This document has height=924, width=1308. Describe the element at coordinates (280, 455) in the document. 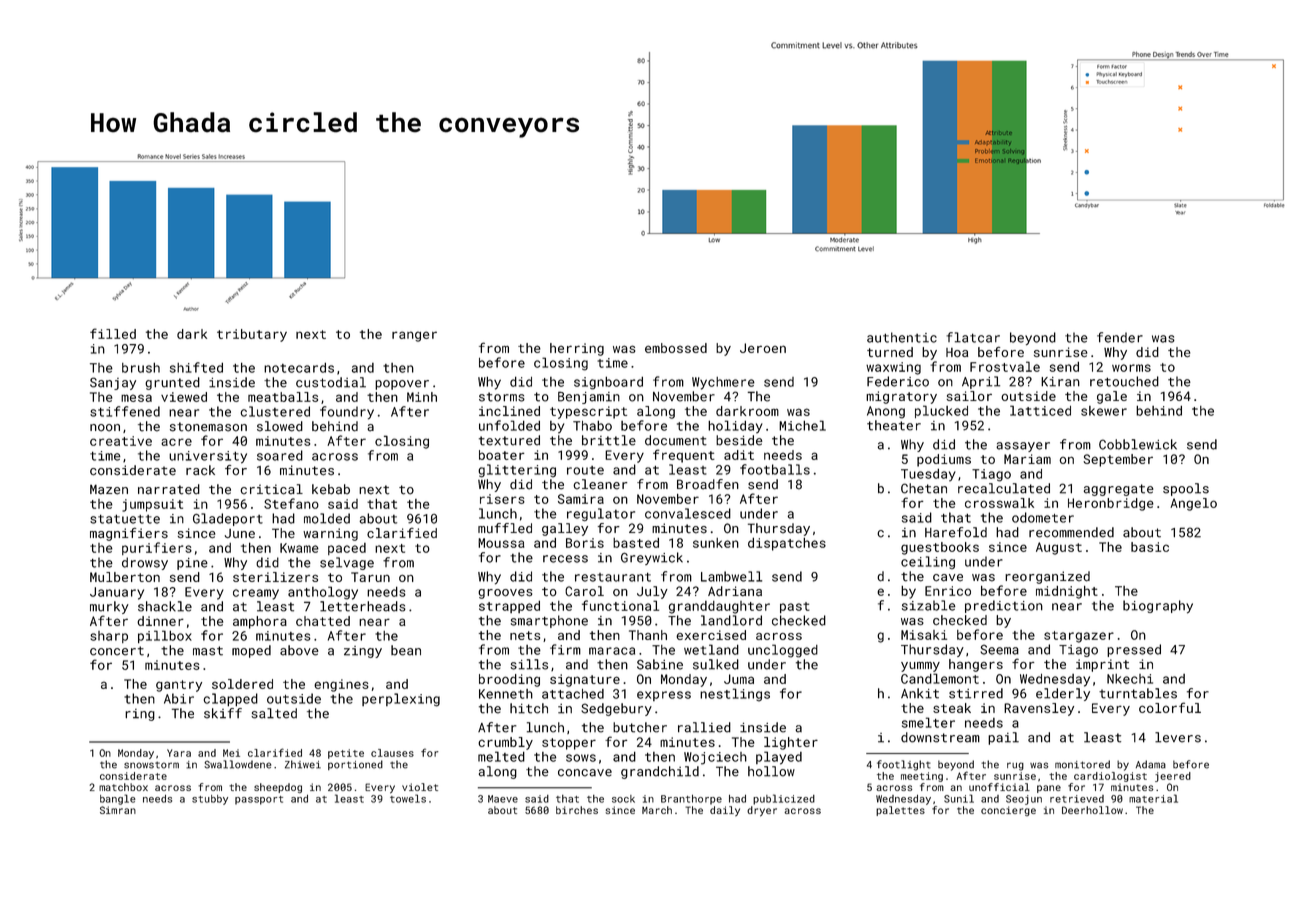

I see `soared` at that location.
